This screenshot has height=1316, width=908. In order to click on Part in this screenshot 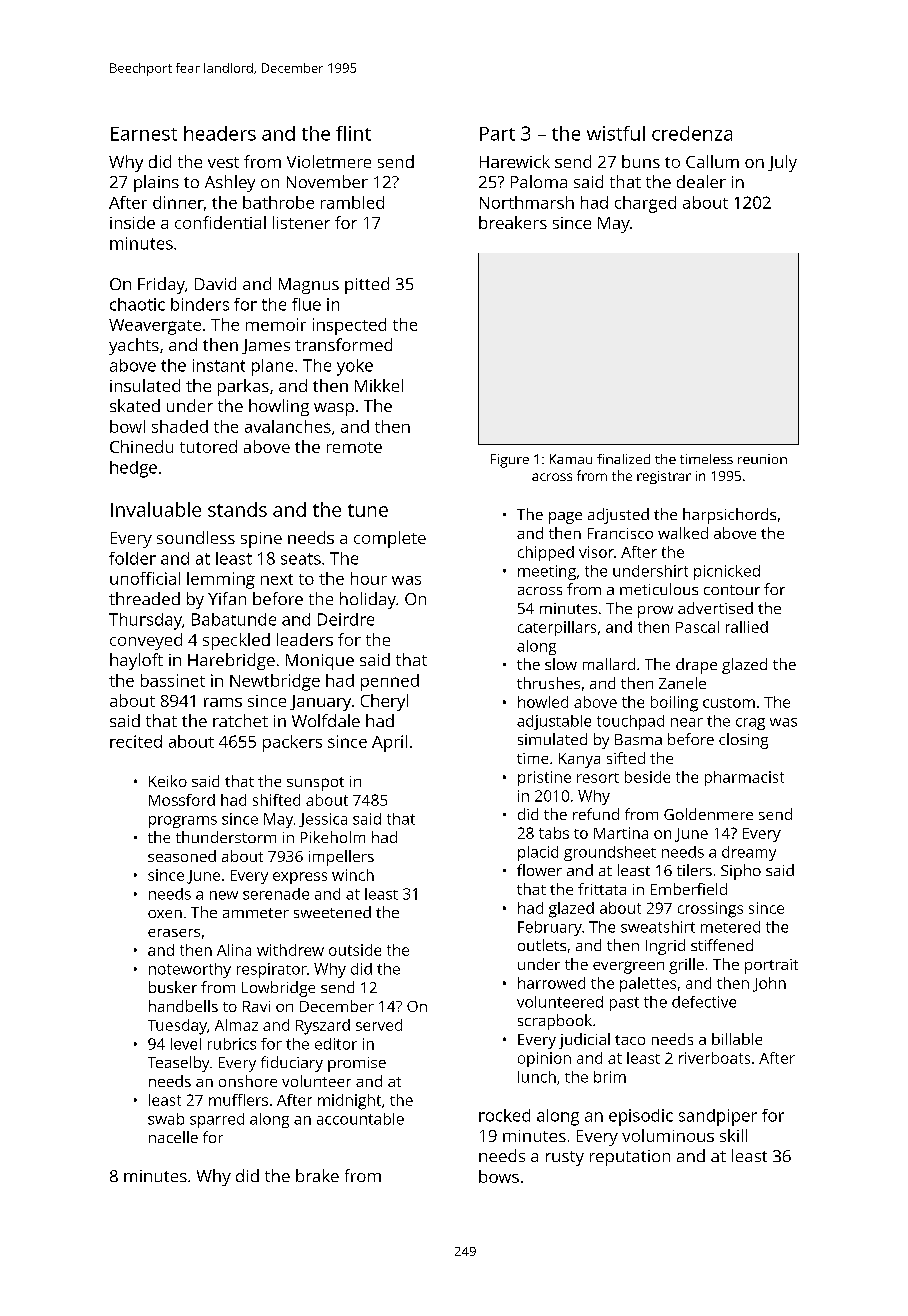, I will do `click(497, 134)`.
